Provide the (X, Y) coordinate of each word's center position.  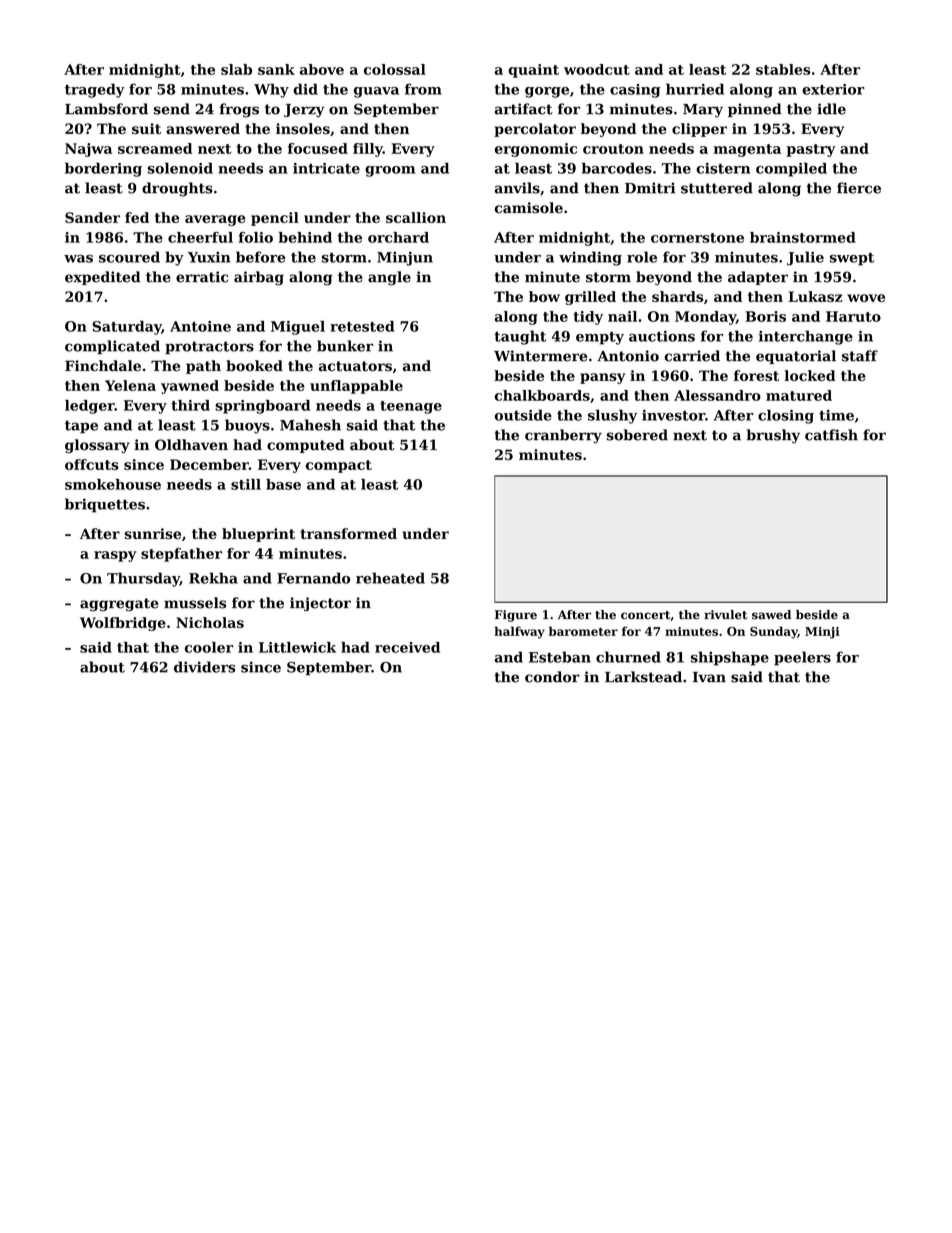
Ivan (709, 677)
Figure (516, 616)
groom (390, 171)
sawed (771, 615)
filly (368, 150)
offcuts (92, 464)
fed (137, 217)
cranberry (563, 436)
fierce (859, 188)
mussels (195, 603)
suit (146, 128)
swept (852, 259)
